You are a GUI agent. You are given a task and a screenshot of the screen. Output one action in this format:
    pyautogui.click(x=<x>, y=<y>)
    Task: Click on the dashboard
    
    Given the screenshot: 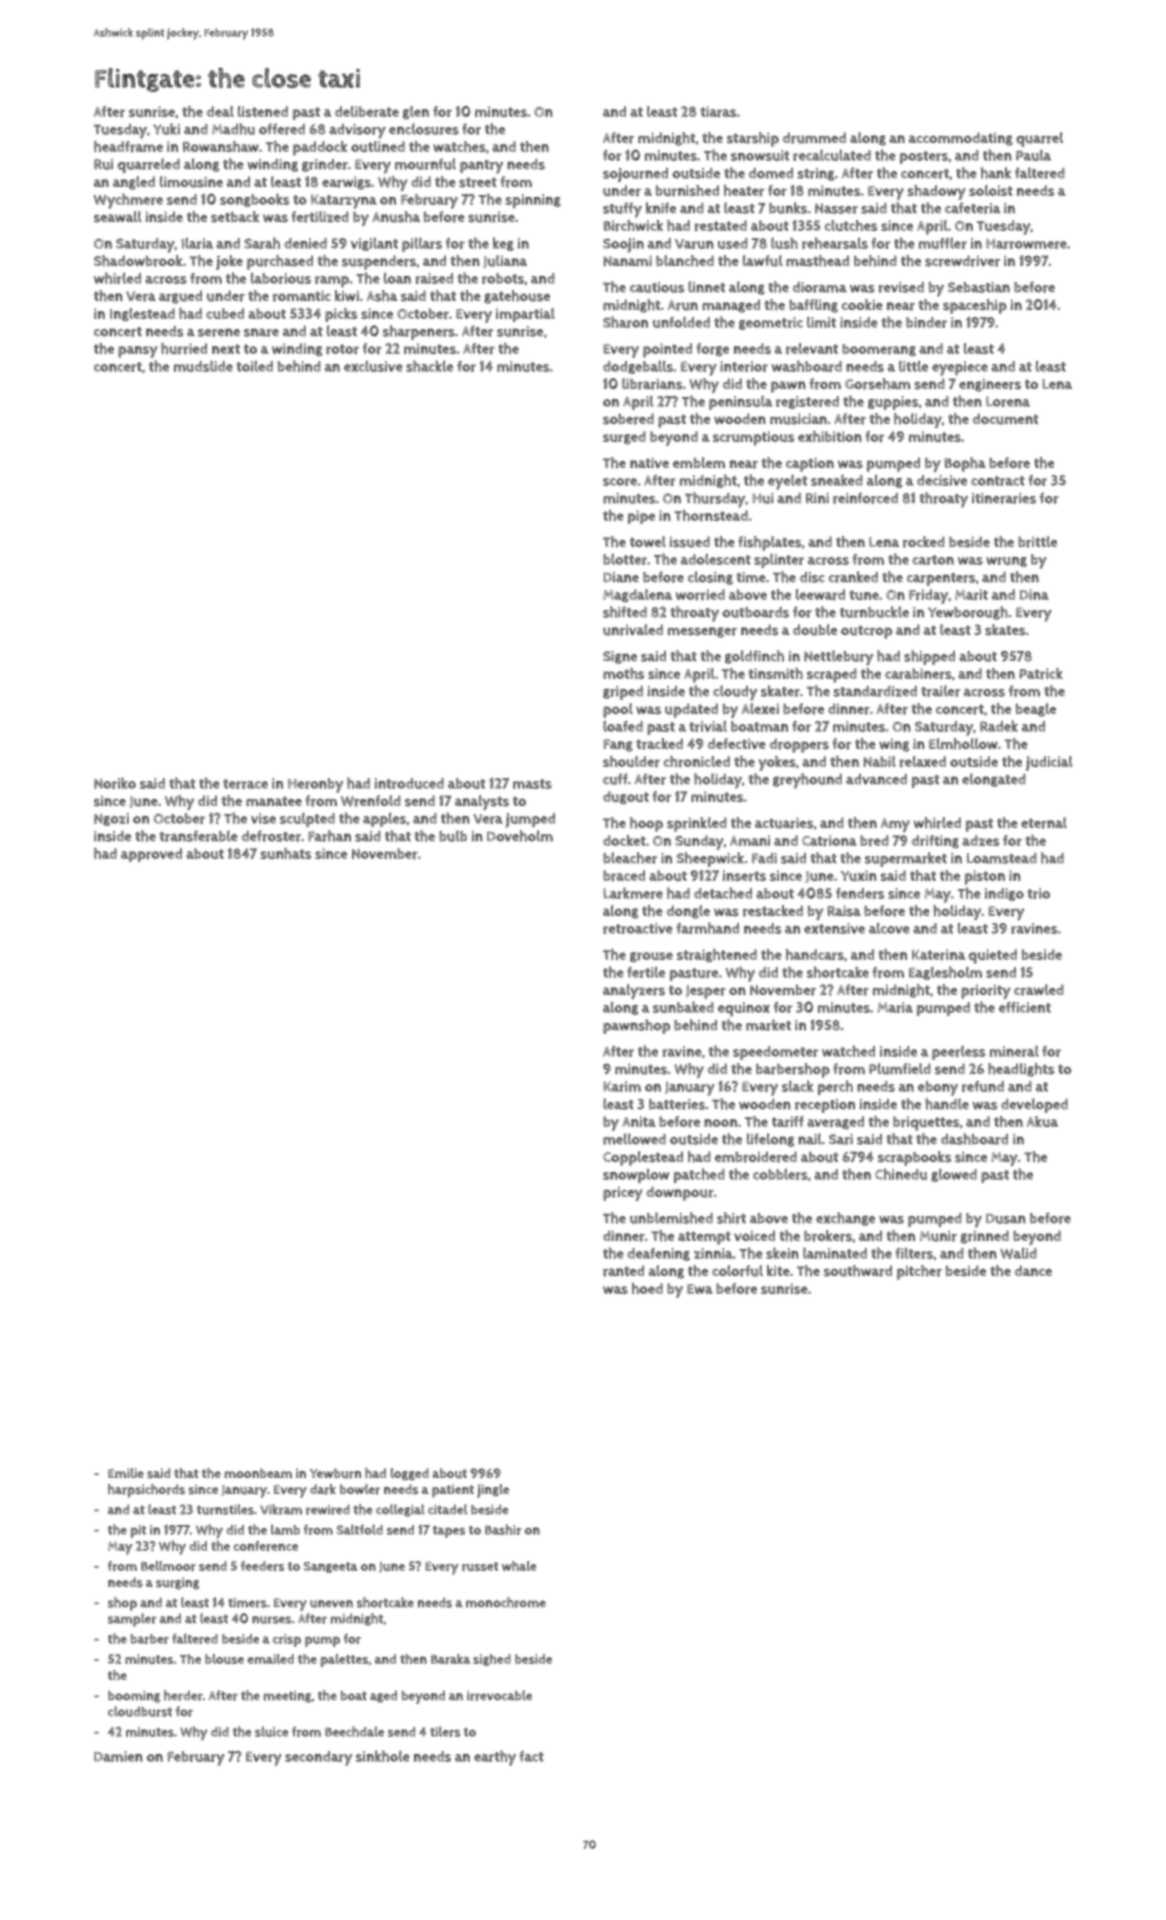 What is the action you would take?
    pyautogui.click(x=974, y=1139)
